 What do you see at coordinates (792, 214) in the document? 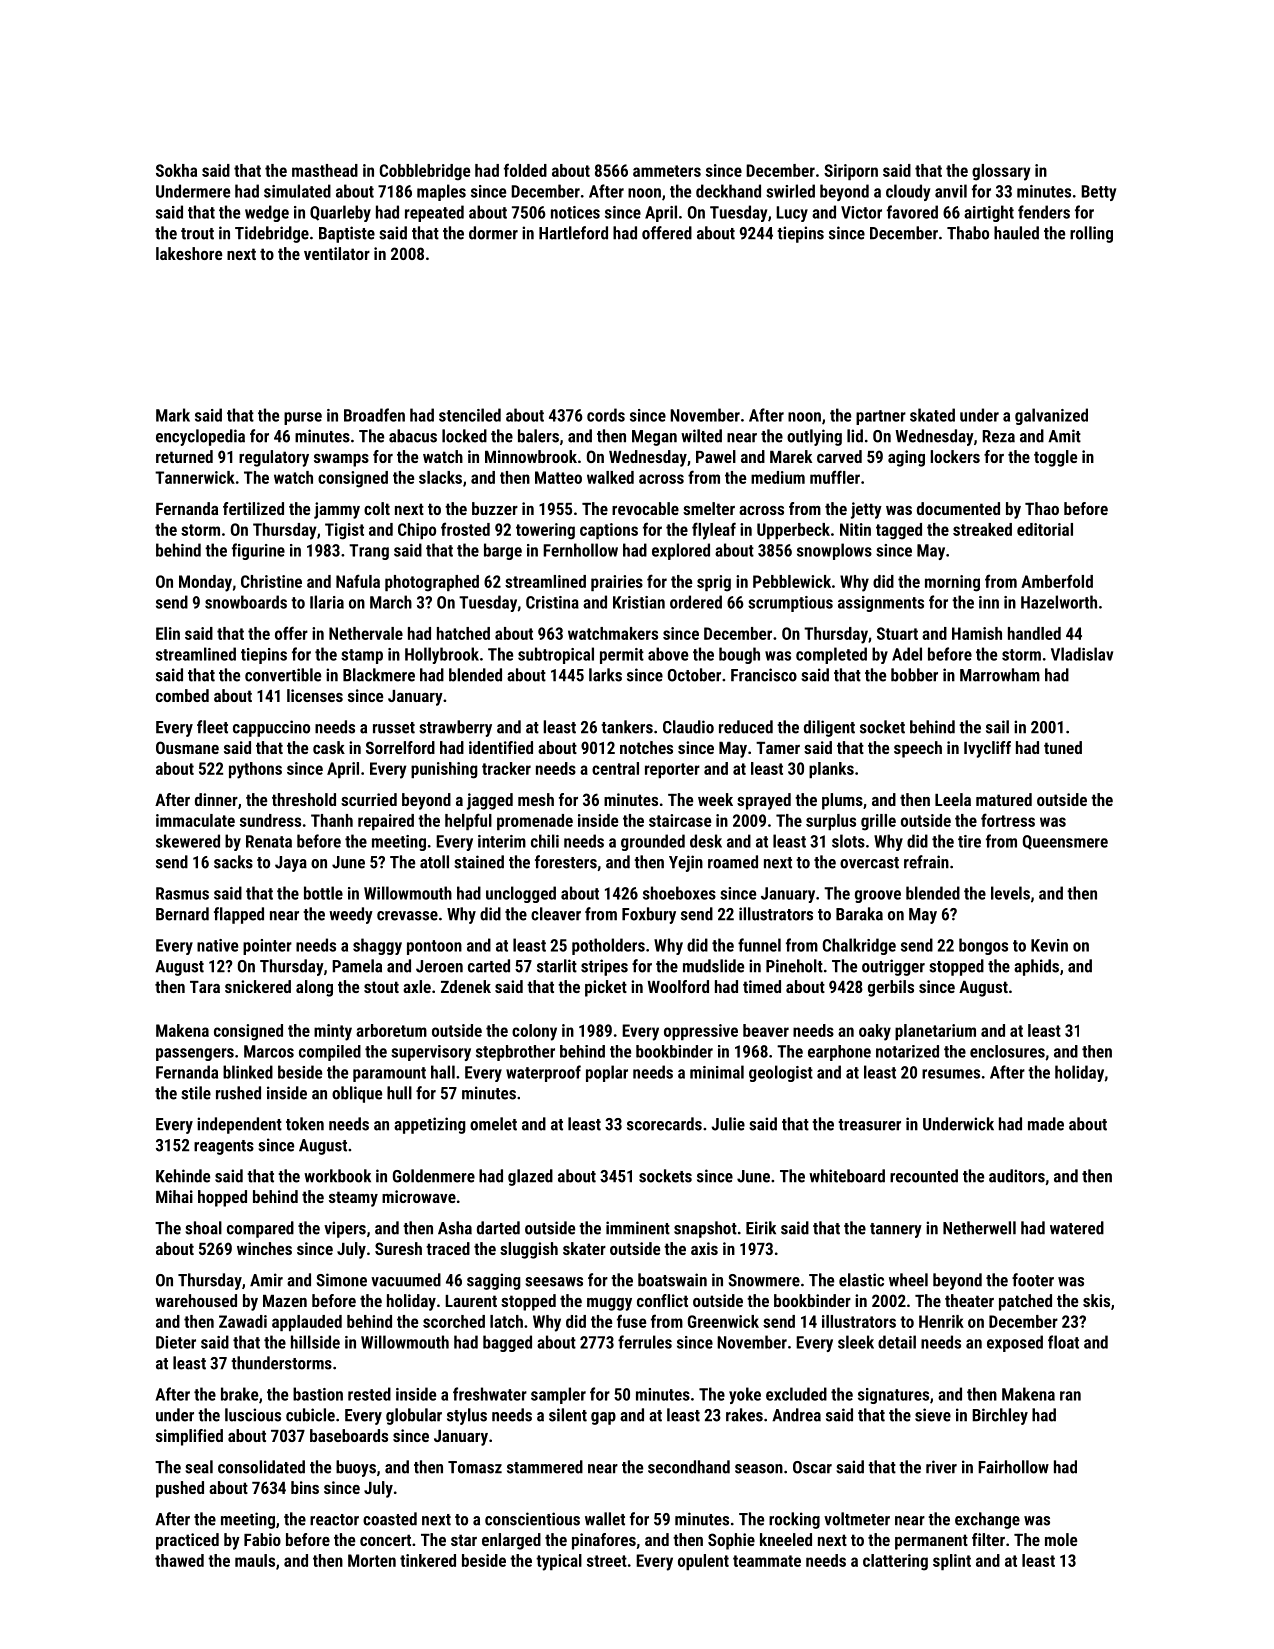
I see `Lucy` at bounding box center [792, 214].
